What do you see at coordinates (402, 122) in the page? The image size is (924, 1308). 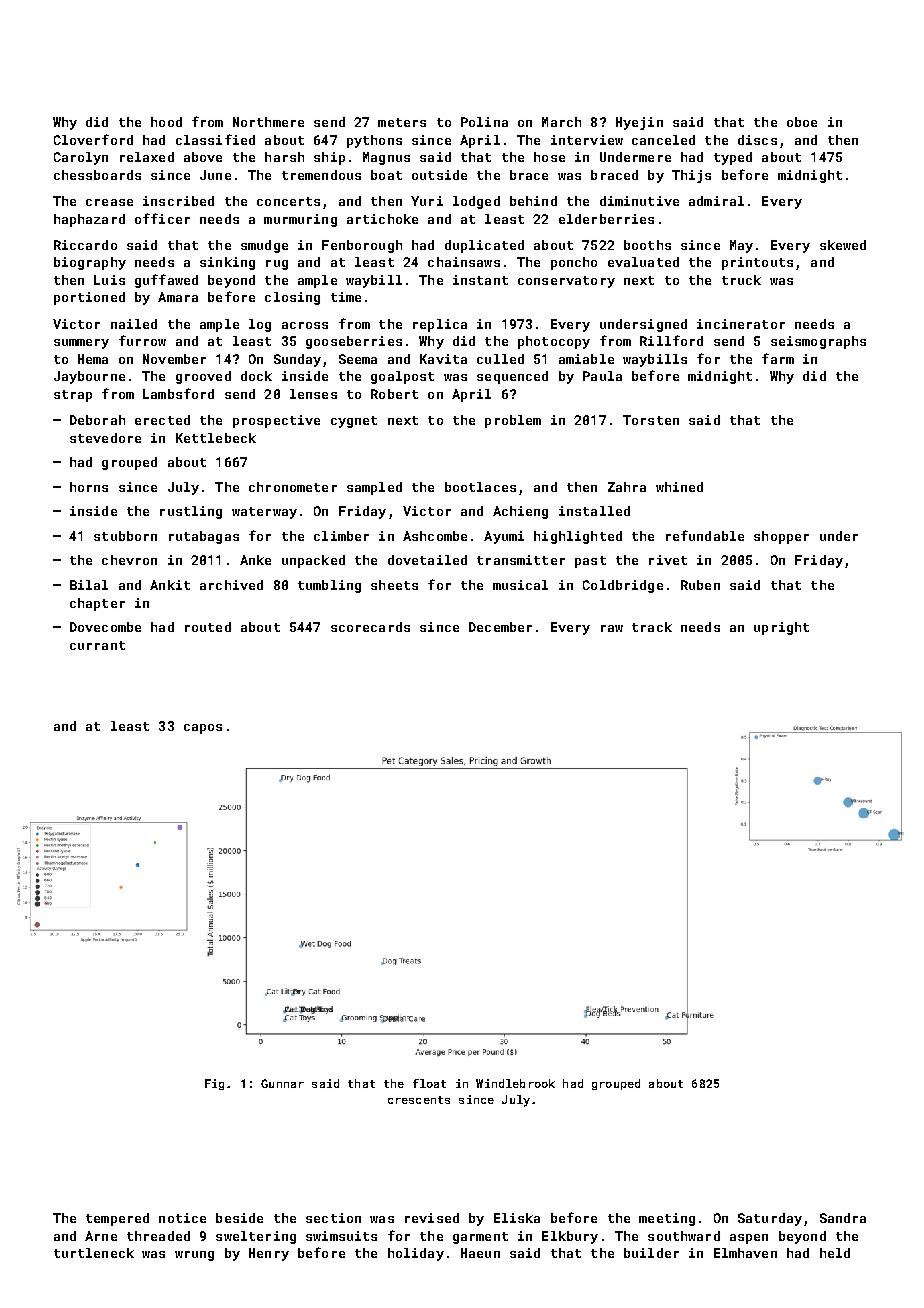 I see `meters` at bounding box center [402, 122].
